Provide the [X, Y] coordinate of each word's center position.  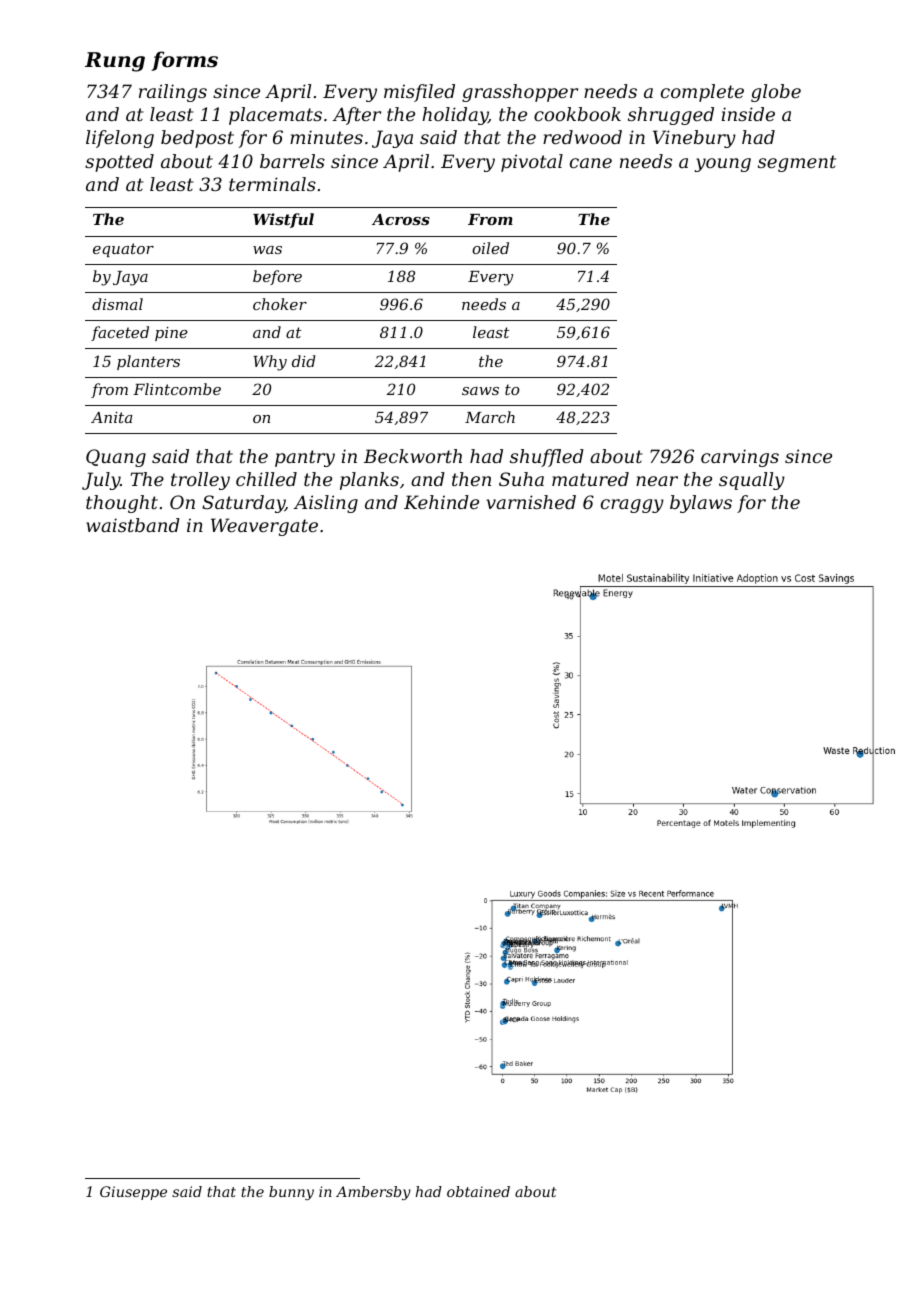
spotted [119, 163]
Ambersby [373, 1193]
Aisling [325, 504]
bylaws [701, 504]
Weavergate [264, 527]
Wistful [283, 220]
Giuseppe [133, 1193]
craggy [632, 506]
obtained [478, 1191]
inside [748, 114]
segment [797, 163]
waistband [133, 525]
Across [401, 219]
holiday [455, 116]
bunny [291, 1193]
